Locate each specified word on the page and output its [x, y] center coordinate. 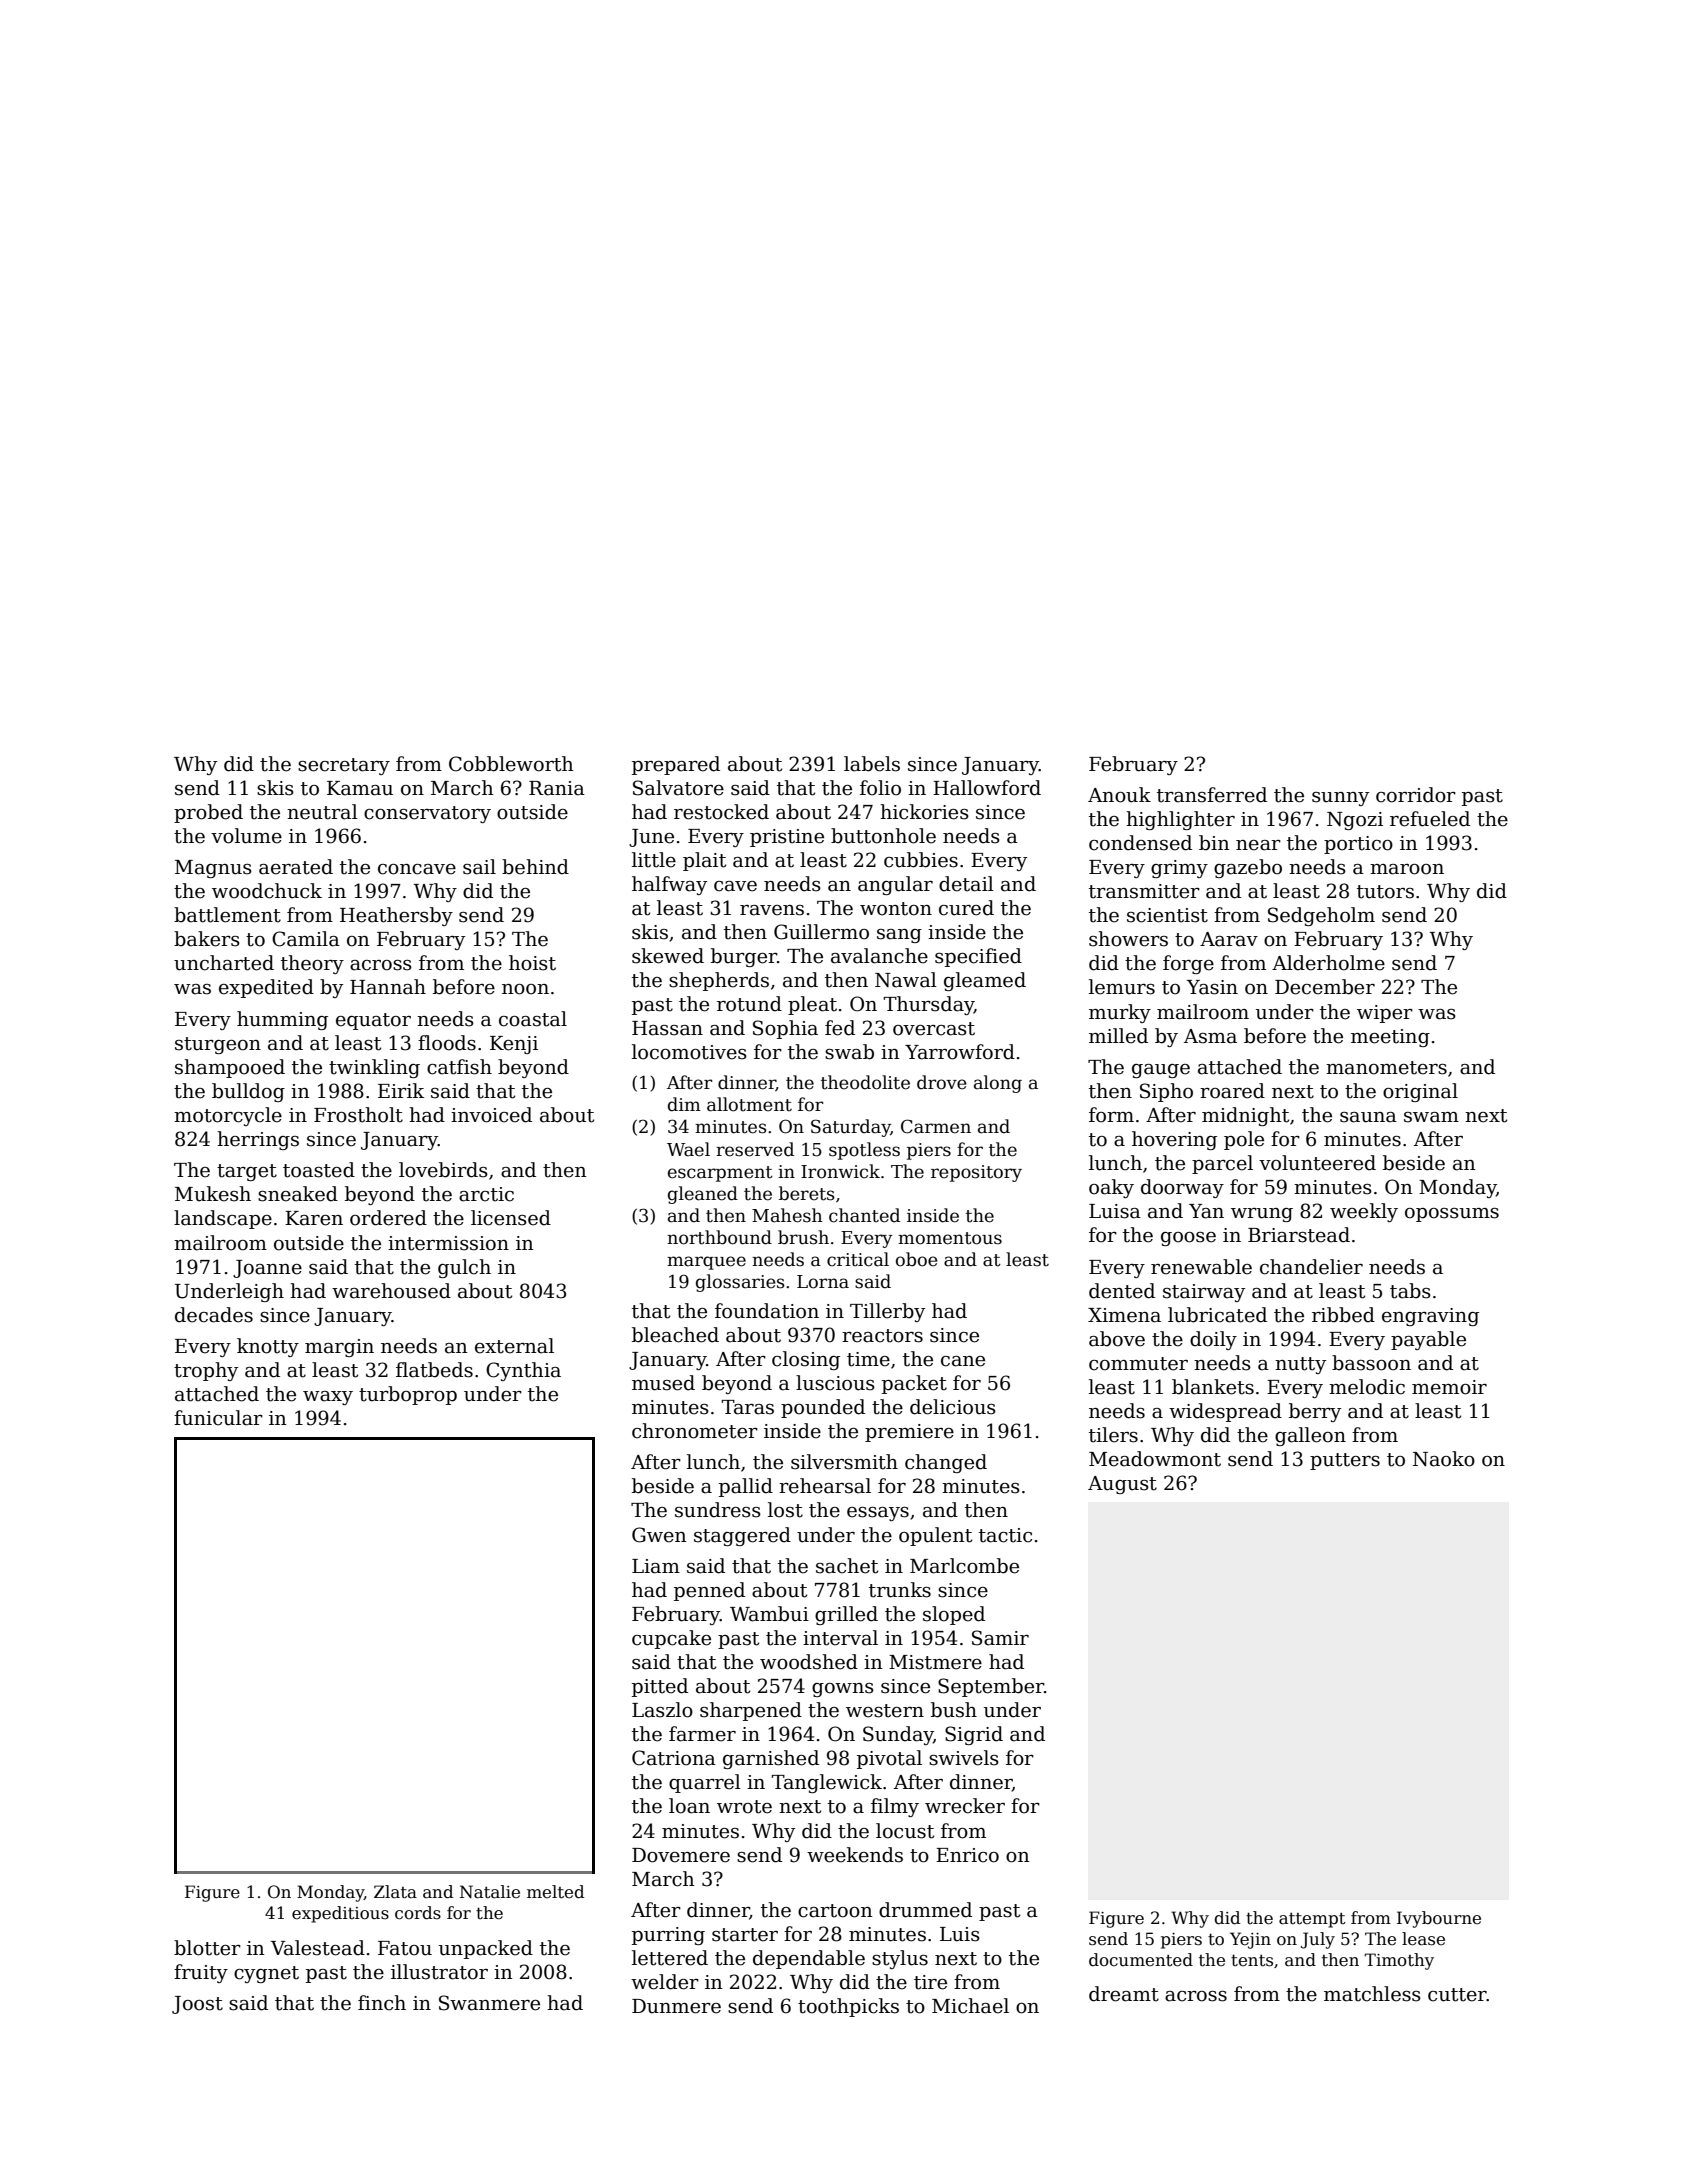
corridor [1416, 795]
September [991, 1687]
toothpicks [848, 2007]
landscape [223, 1219]
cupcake [671, 1639]
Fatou [405, 1948]
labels [872, 764]
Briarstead [1299, 1235]
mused [663, 1383]
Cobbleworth [511, 764]
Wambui [769, 1614]
